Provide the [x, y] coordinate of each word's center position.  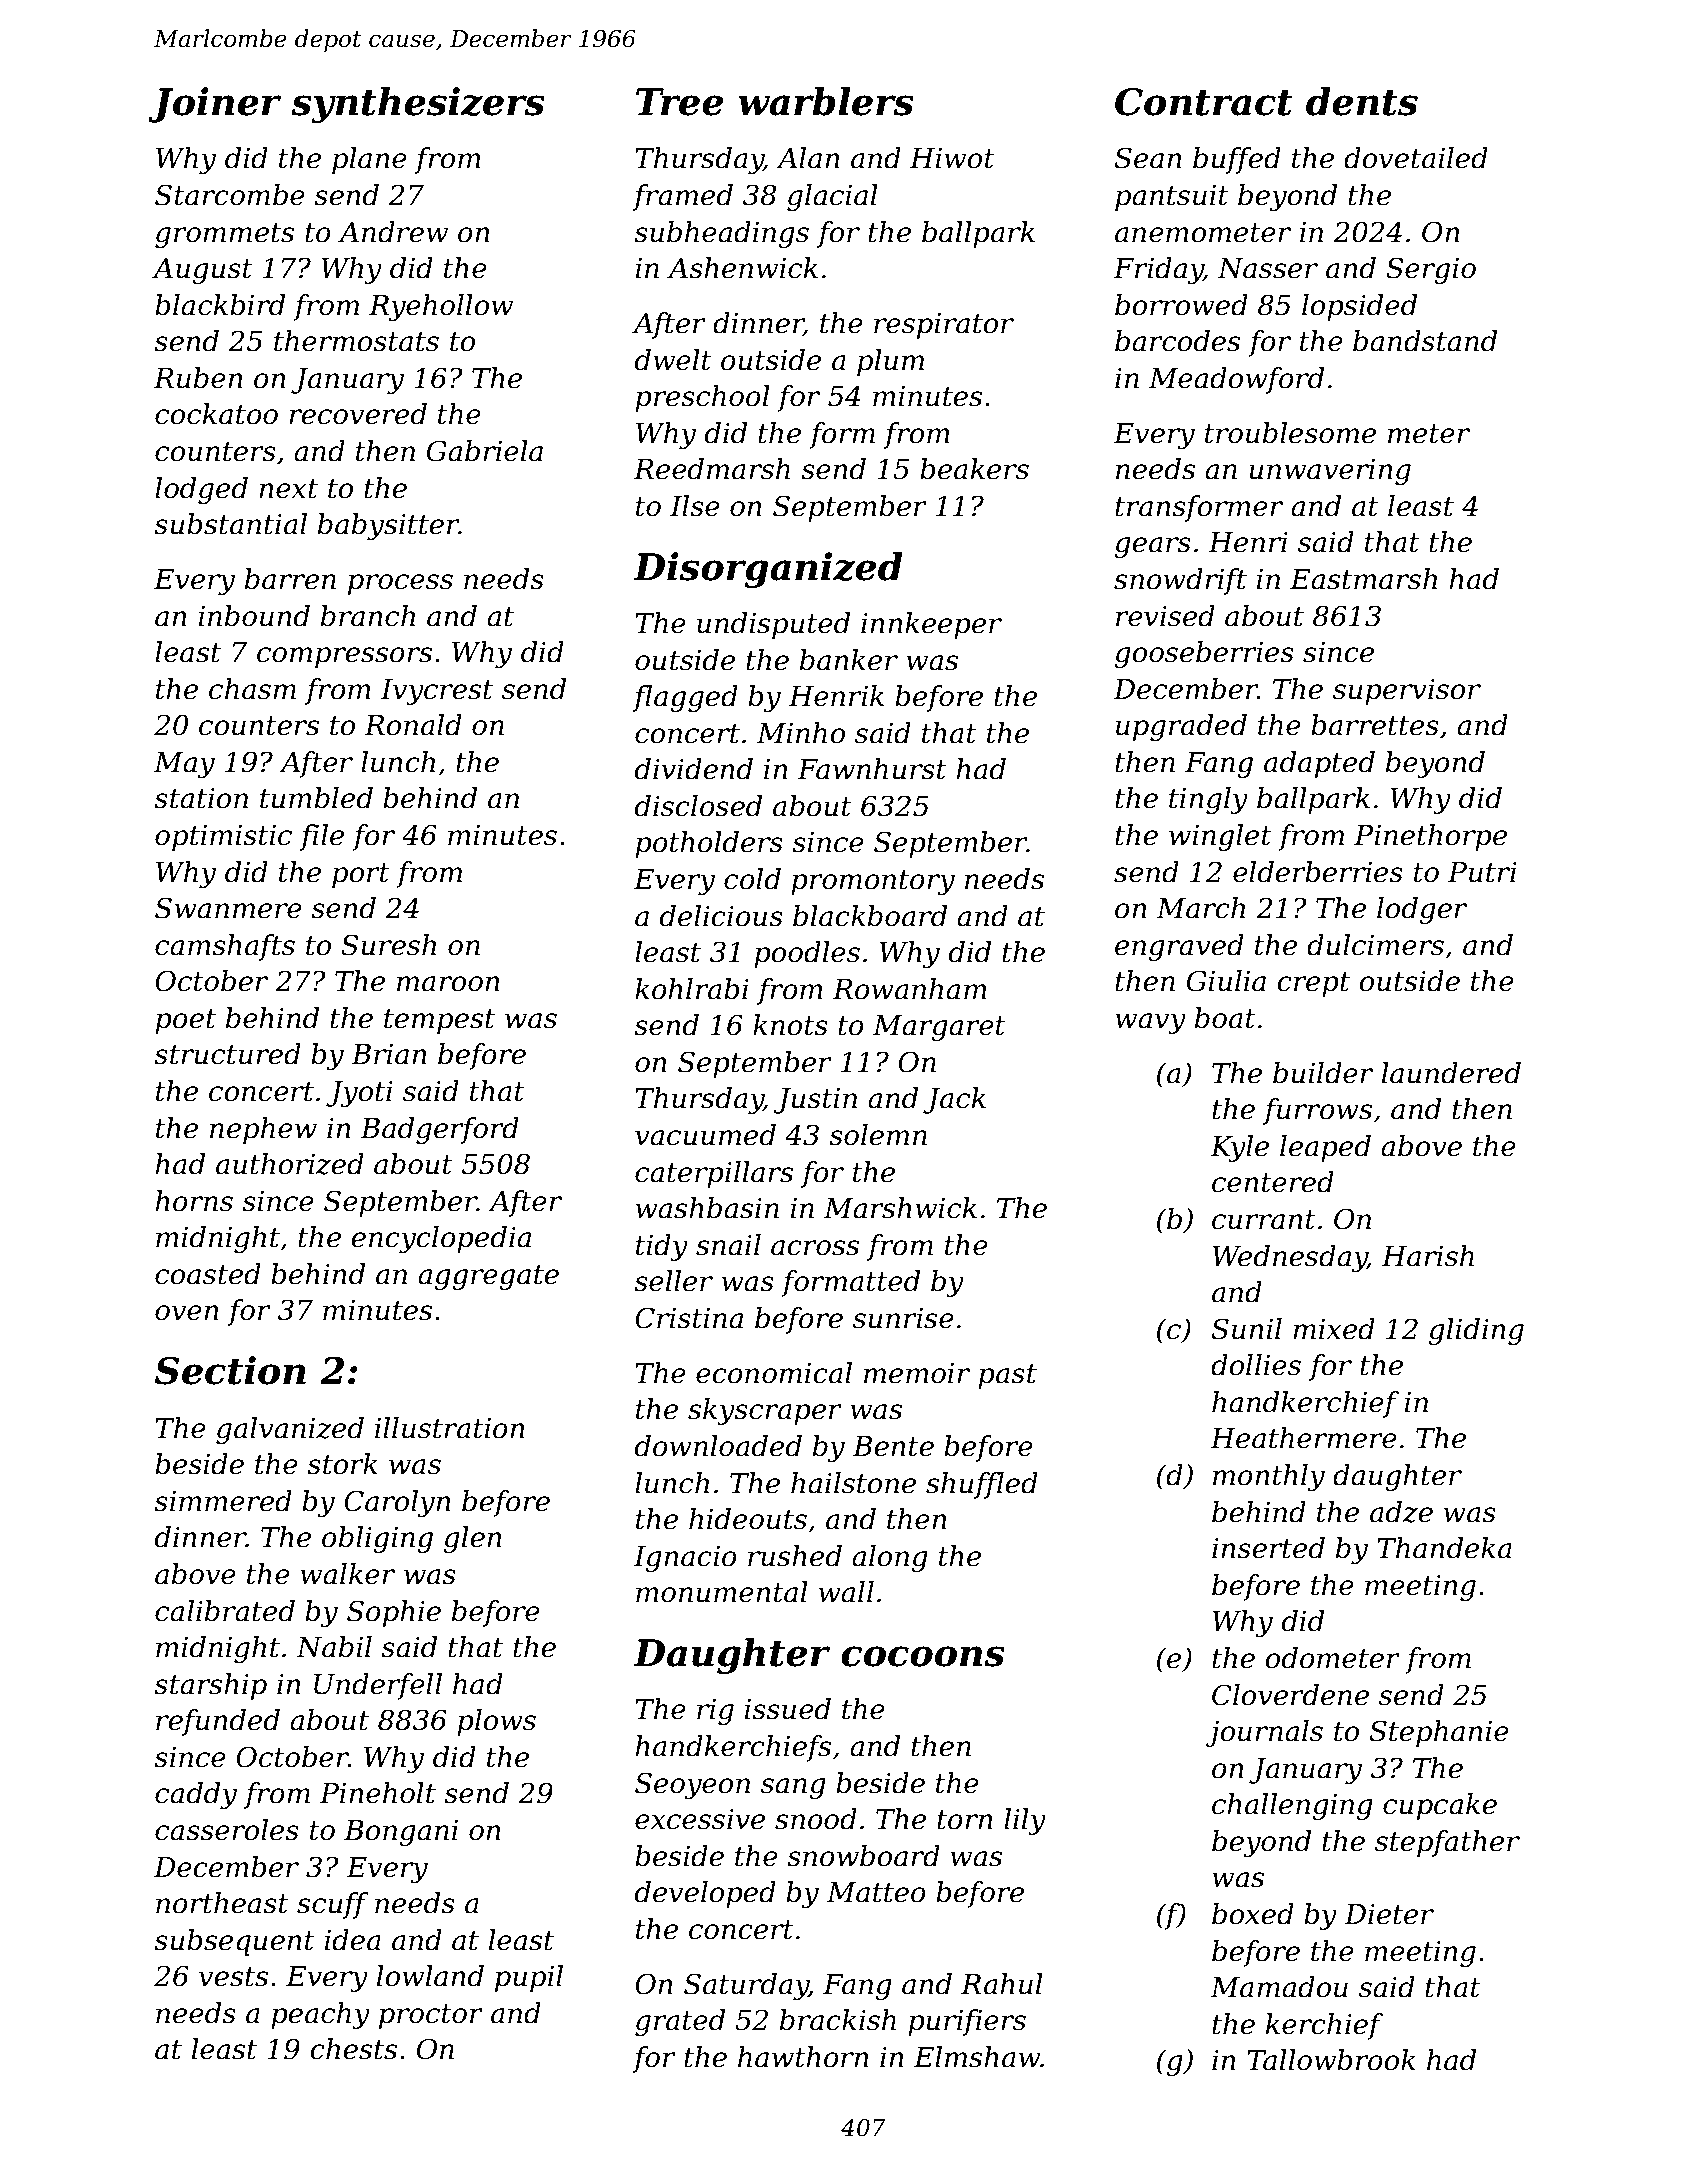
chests [354, 2049]
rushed [795, 1556]
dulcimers [1375, 945]
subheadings [721, 234]
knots [790, 1025]
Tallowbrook [1332, 2060]
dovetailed [1416, 158]
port [361, 875]
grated [680, 2022]
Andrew [393, 232]
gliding [1476, 1331]
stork [342, 1464]
